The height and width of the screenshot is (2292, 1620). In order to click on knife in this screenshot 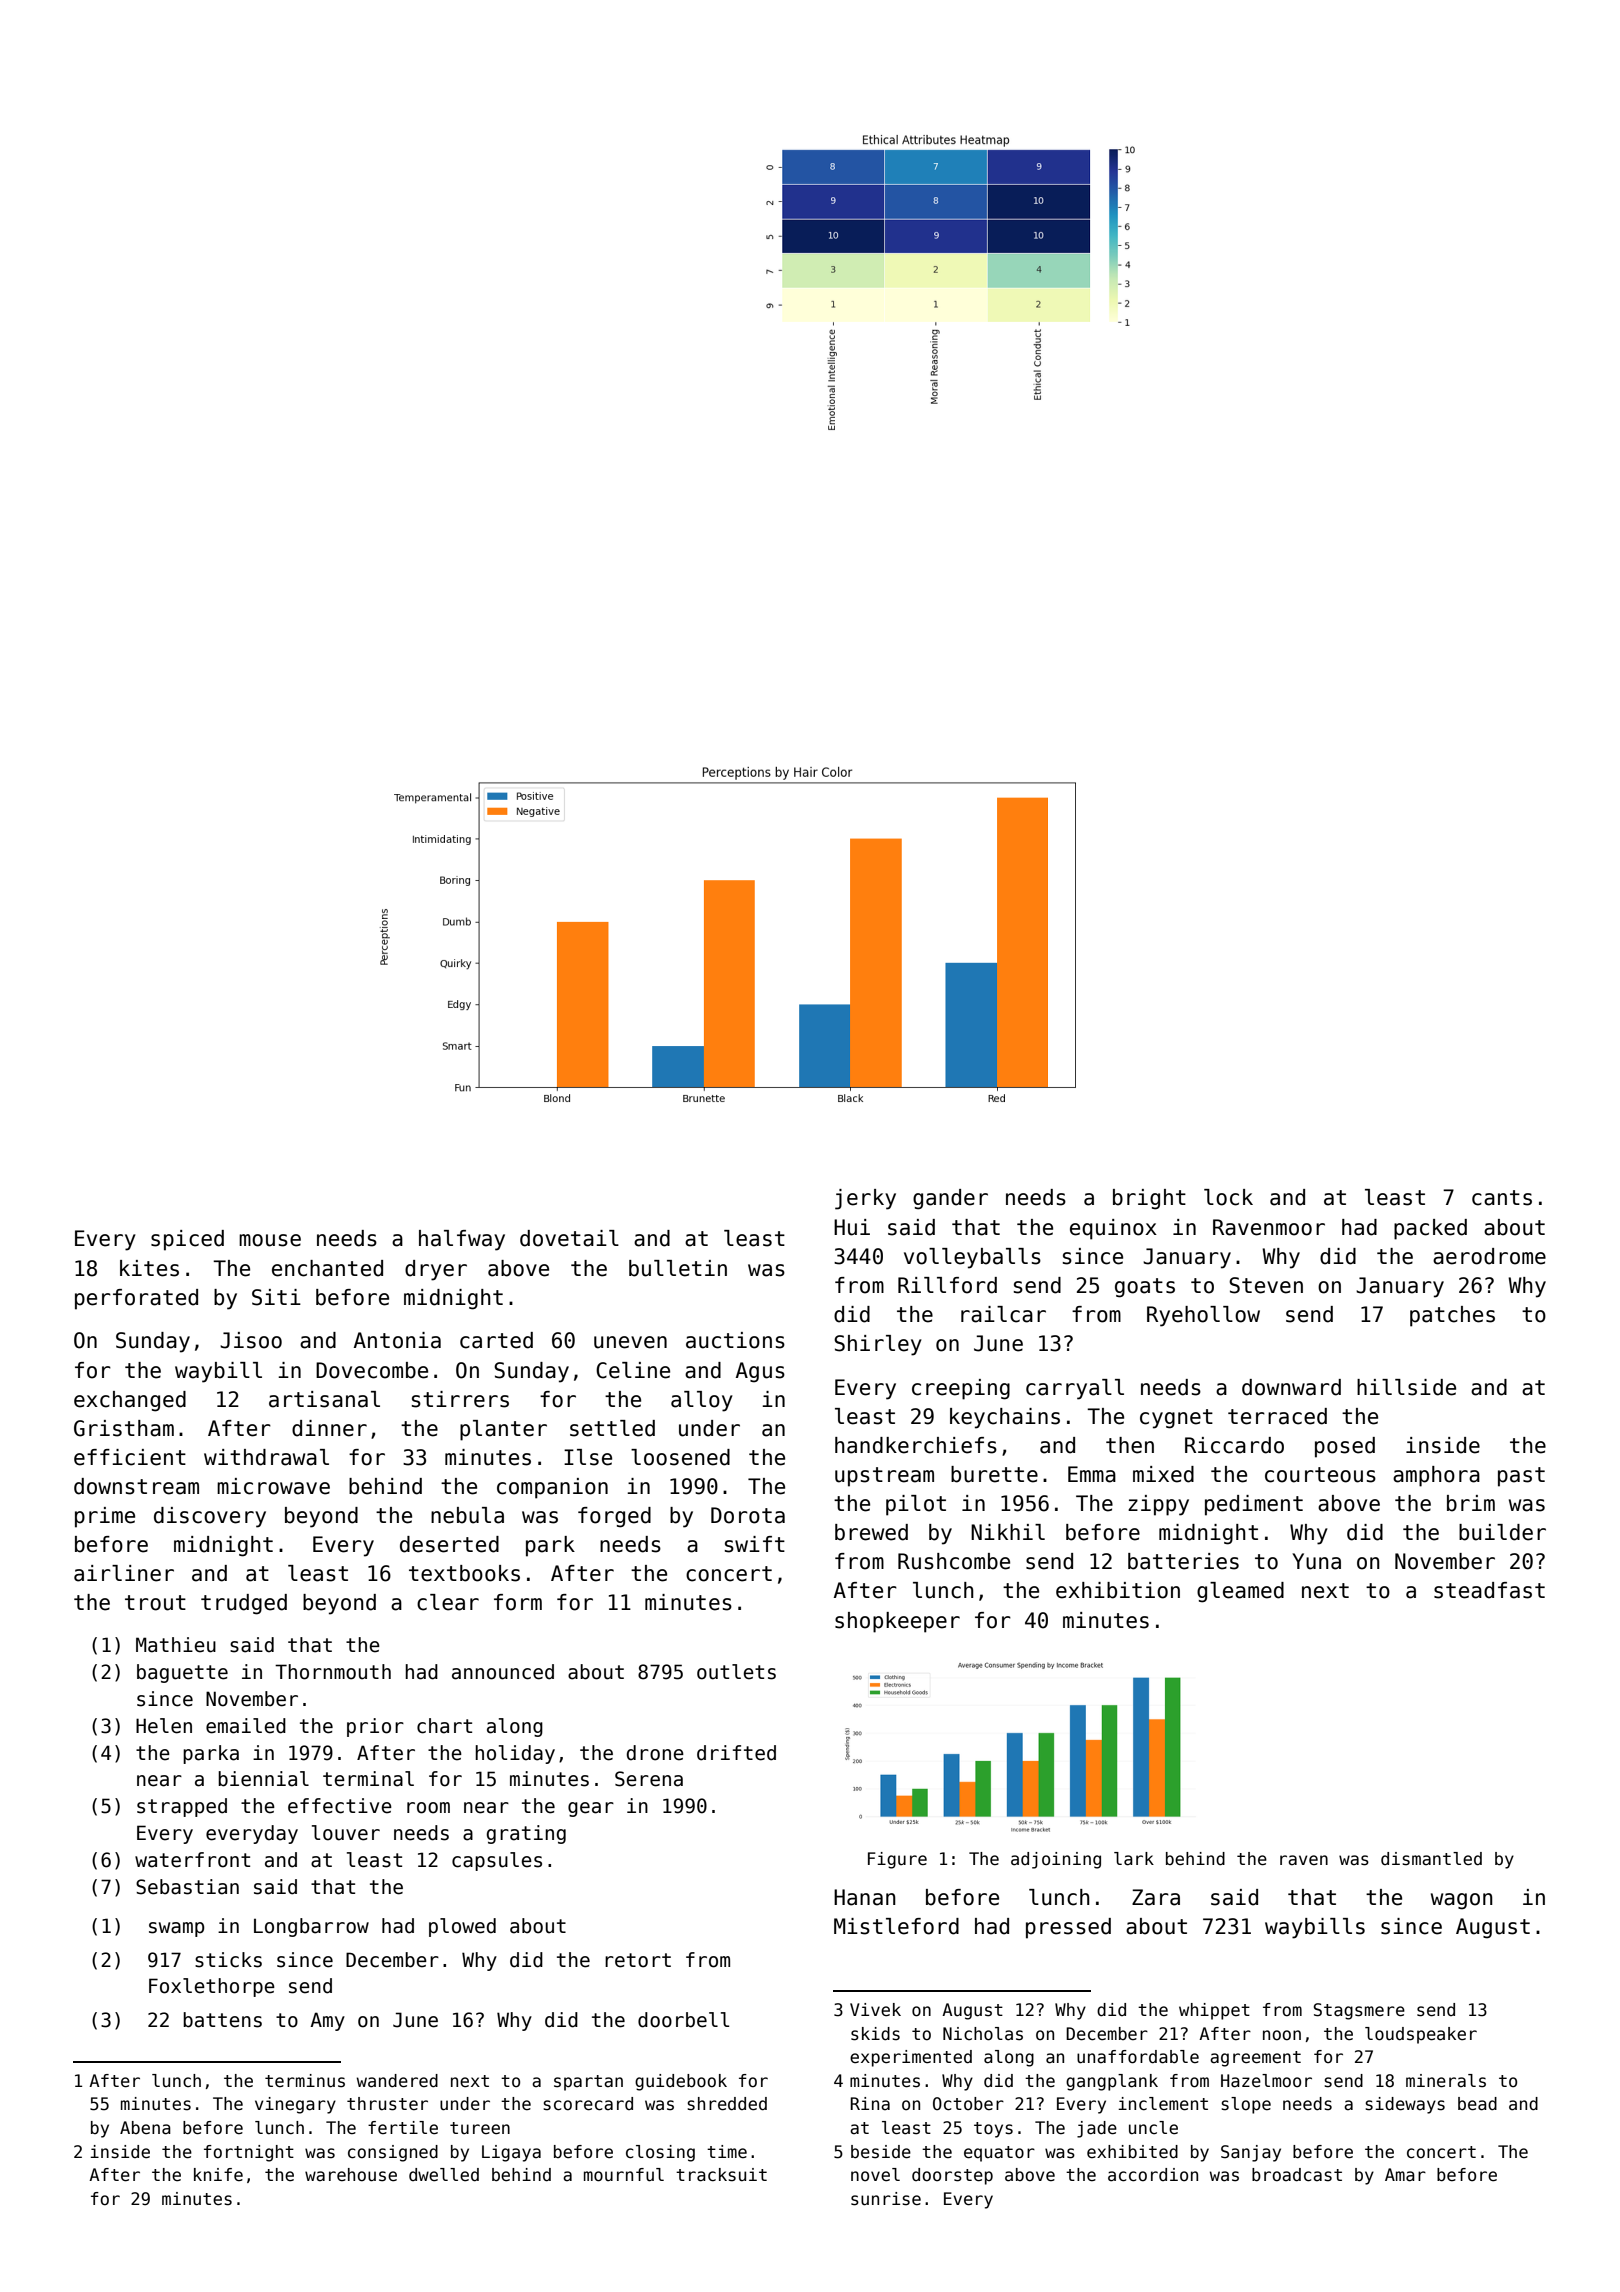, I will do `click(218, 2174)`.
